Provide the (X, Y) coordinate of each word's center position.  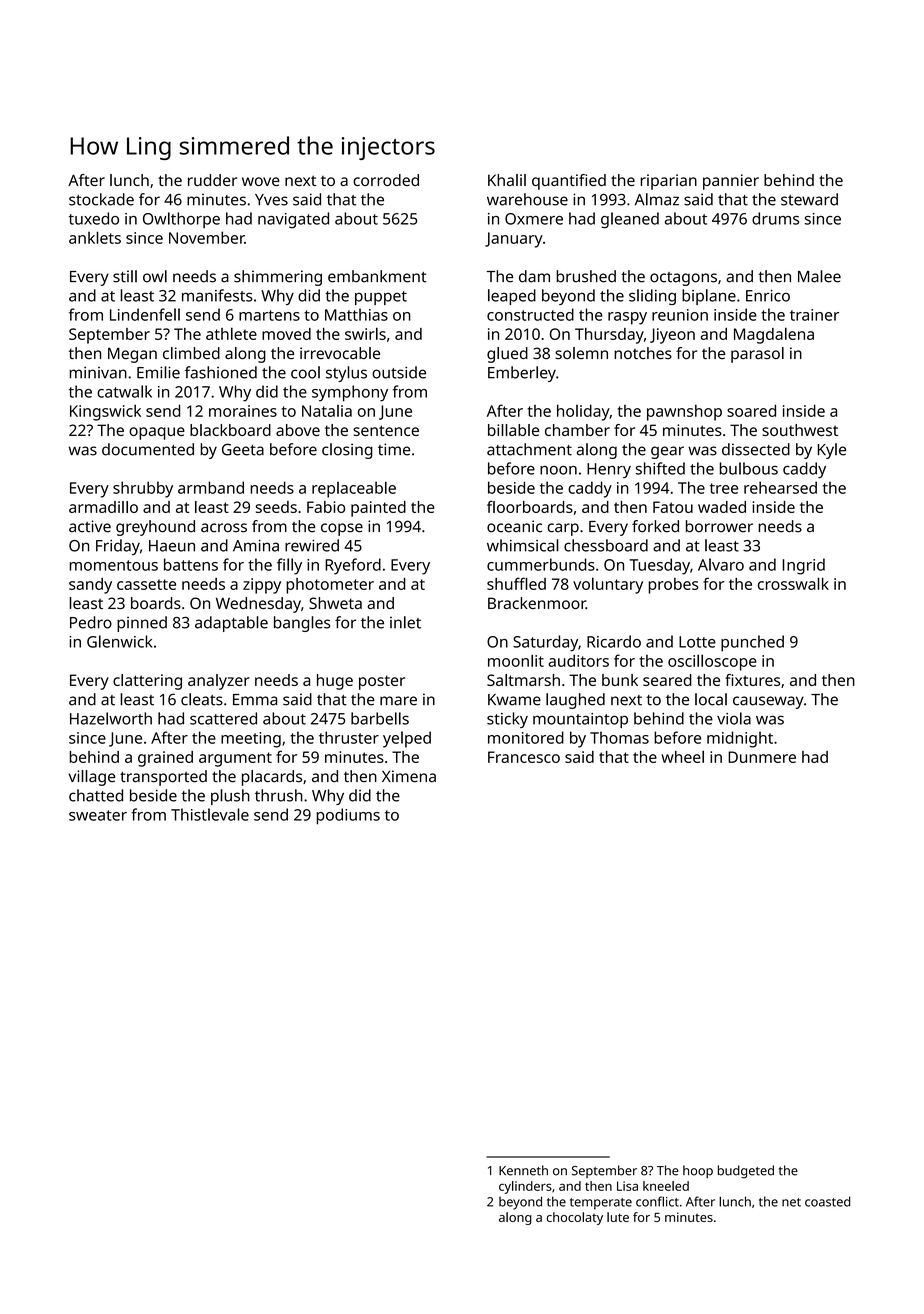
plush (230, 797)
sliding (652, 297)
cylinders (525, 1187)
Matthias (356, 314)
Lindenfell (145, 314)
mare (398, 701)
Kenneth (523, 1170)
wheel (682, 756)
